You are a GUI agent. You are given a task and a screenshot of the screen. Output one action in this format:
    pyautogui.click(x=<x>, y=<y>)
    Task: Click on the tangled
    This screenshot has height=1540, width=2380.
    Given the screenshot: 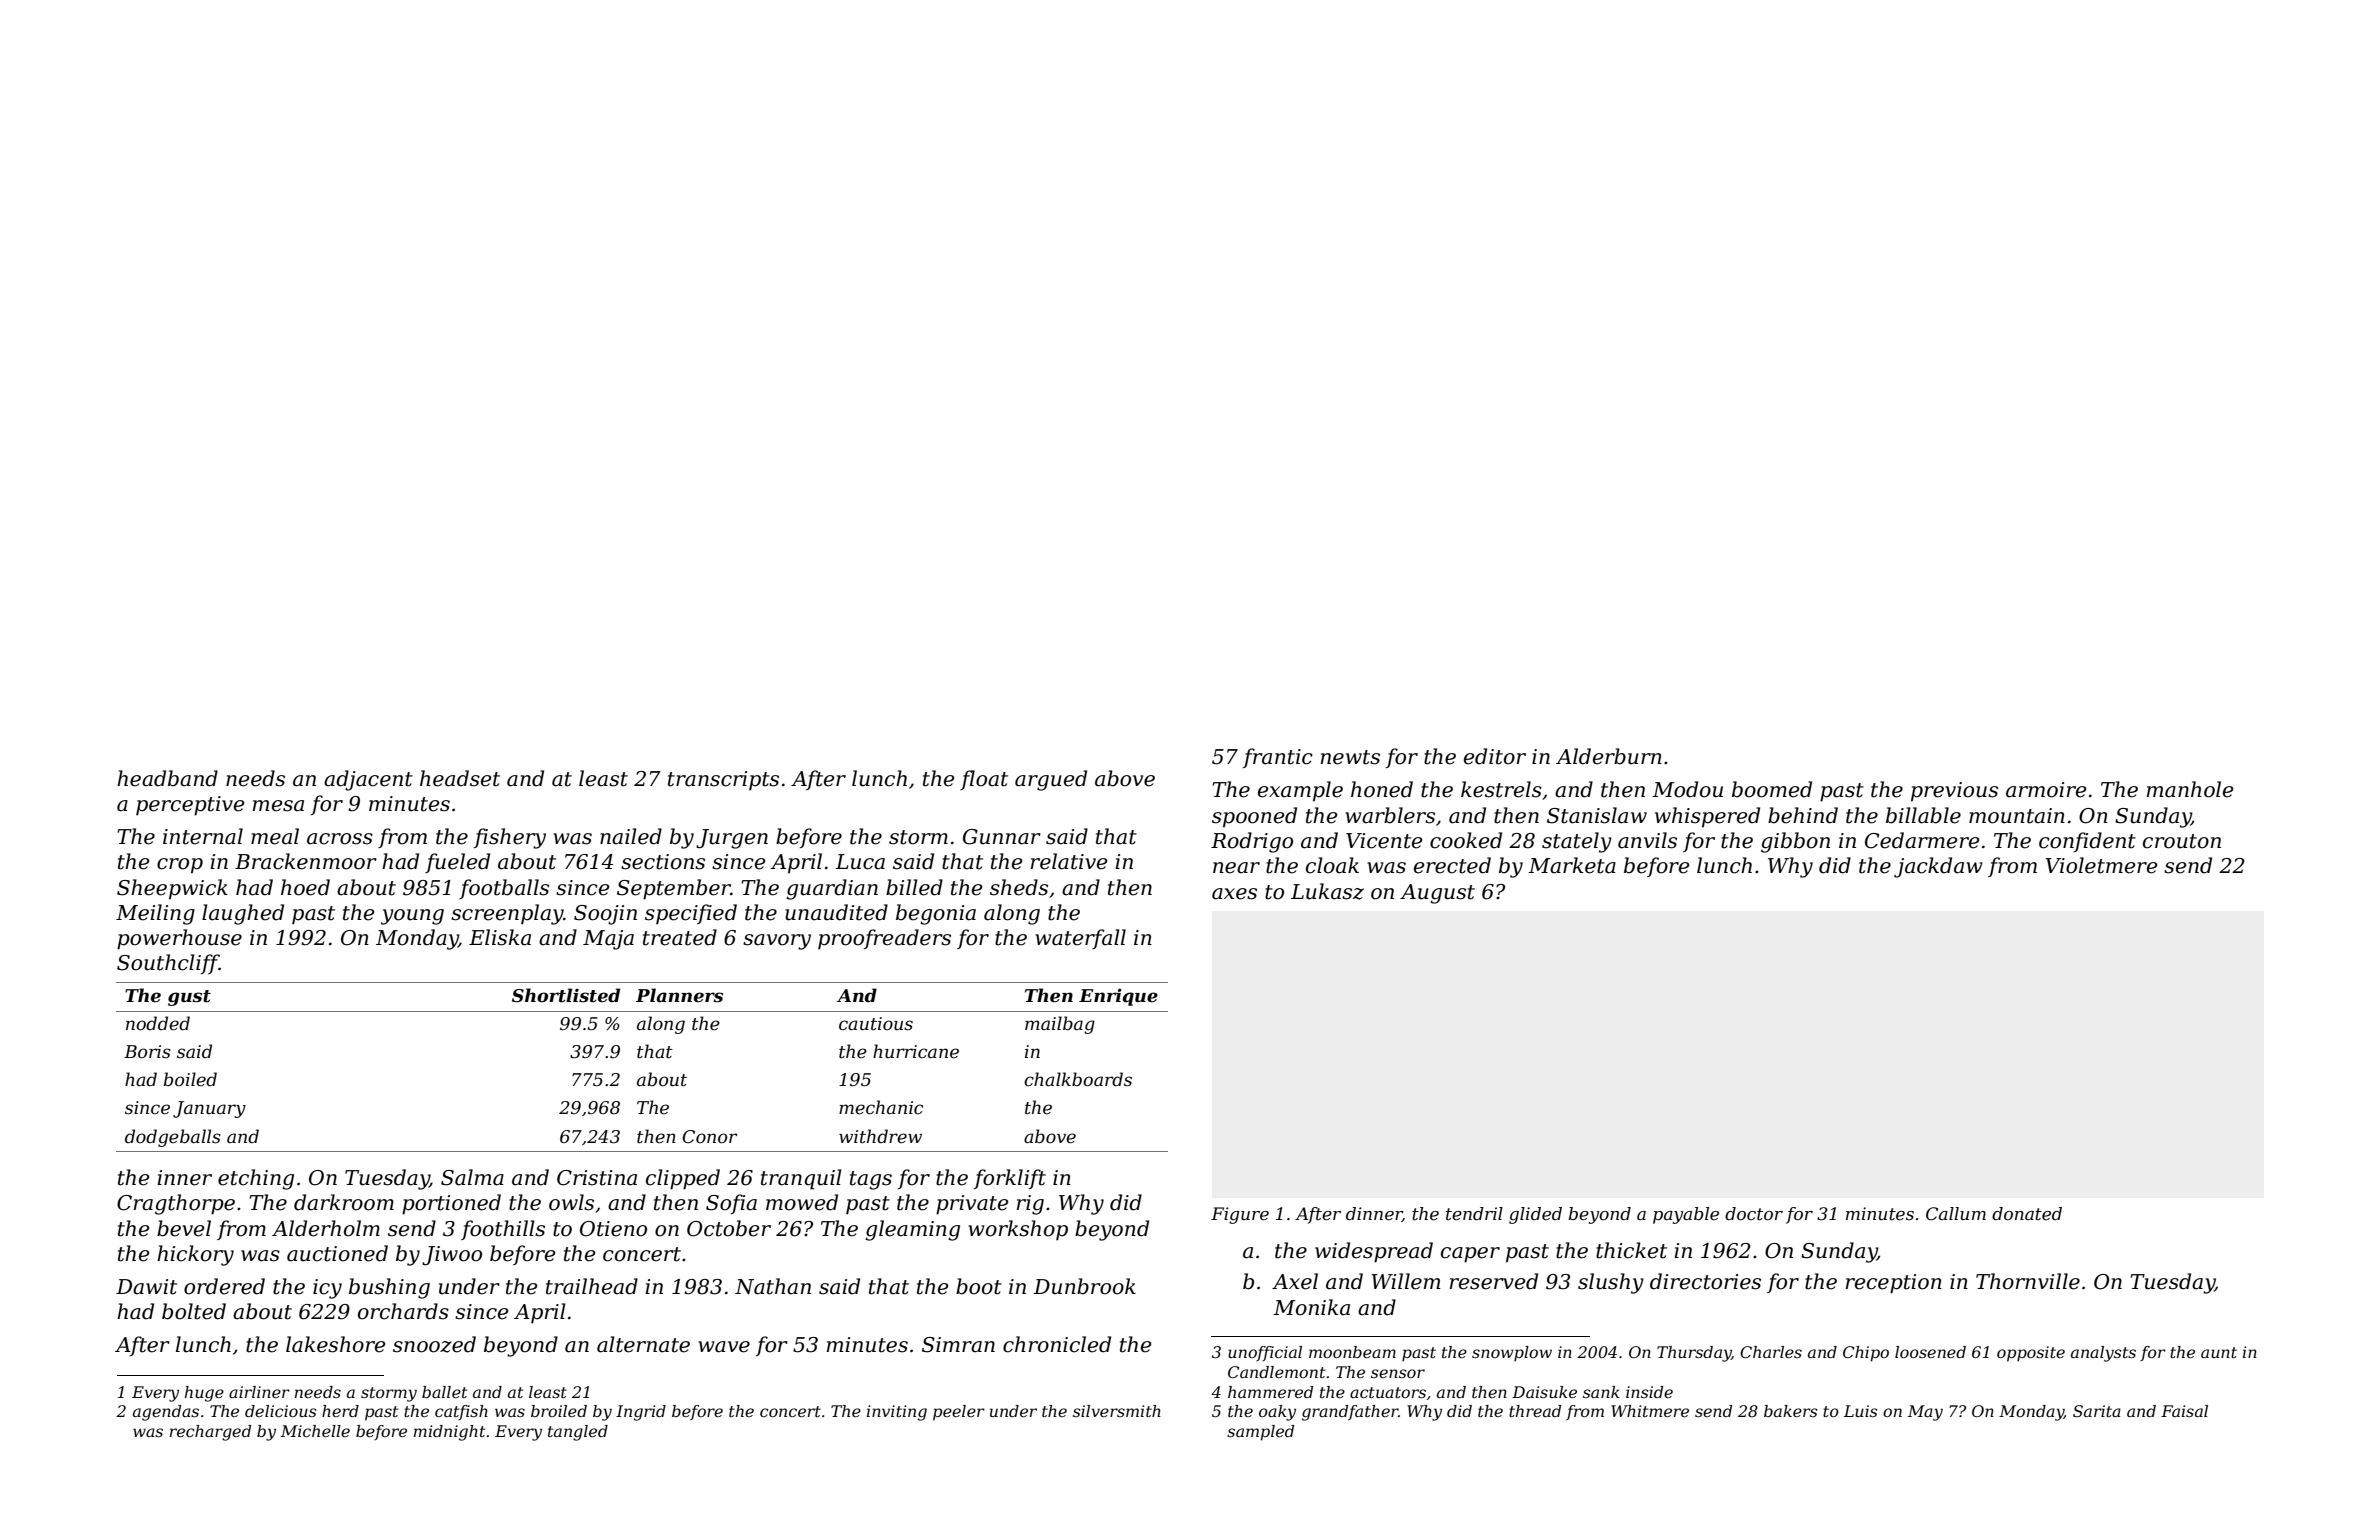 What is the action you would take?
    pyautogui.click(x=578, y=1433)
